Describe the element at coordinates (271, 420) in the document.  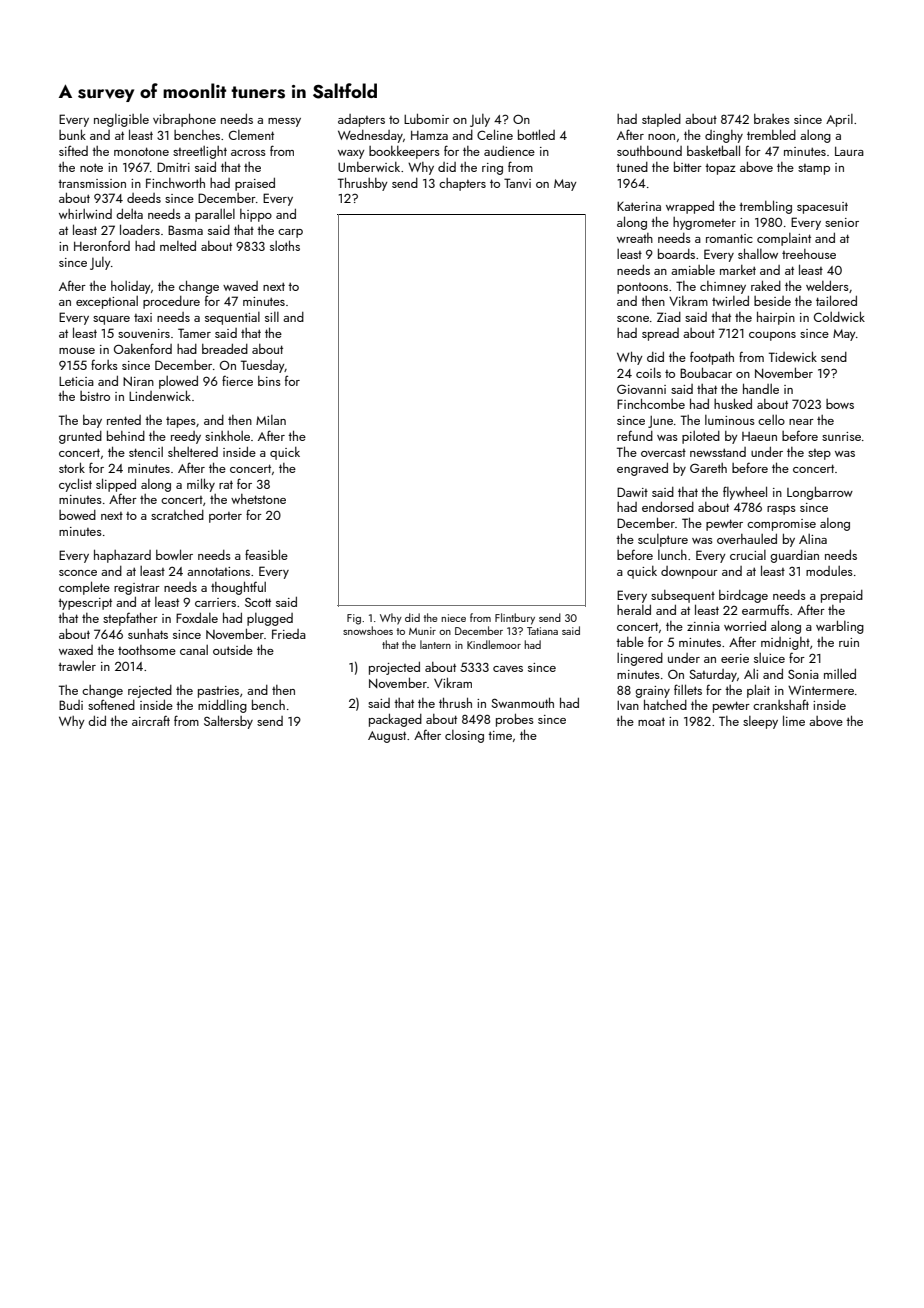
I see `Milan` at that location.
